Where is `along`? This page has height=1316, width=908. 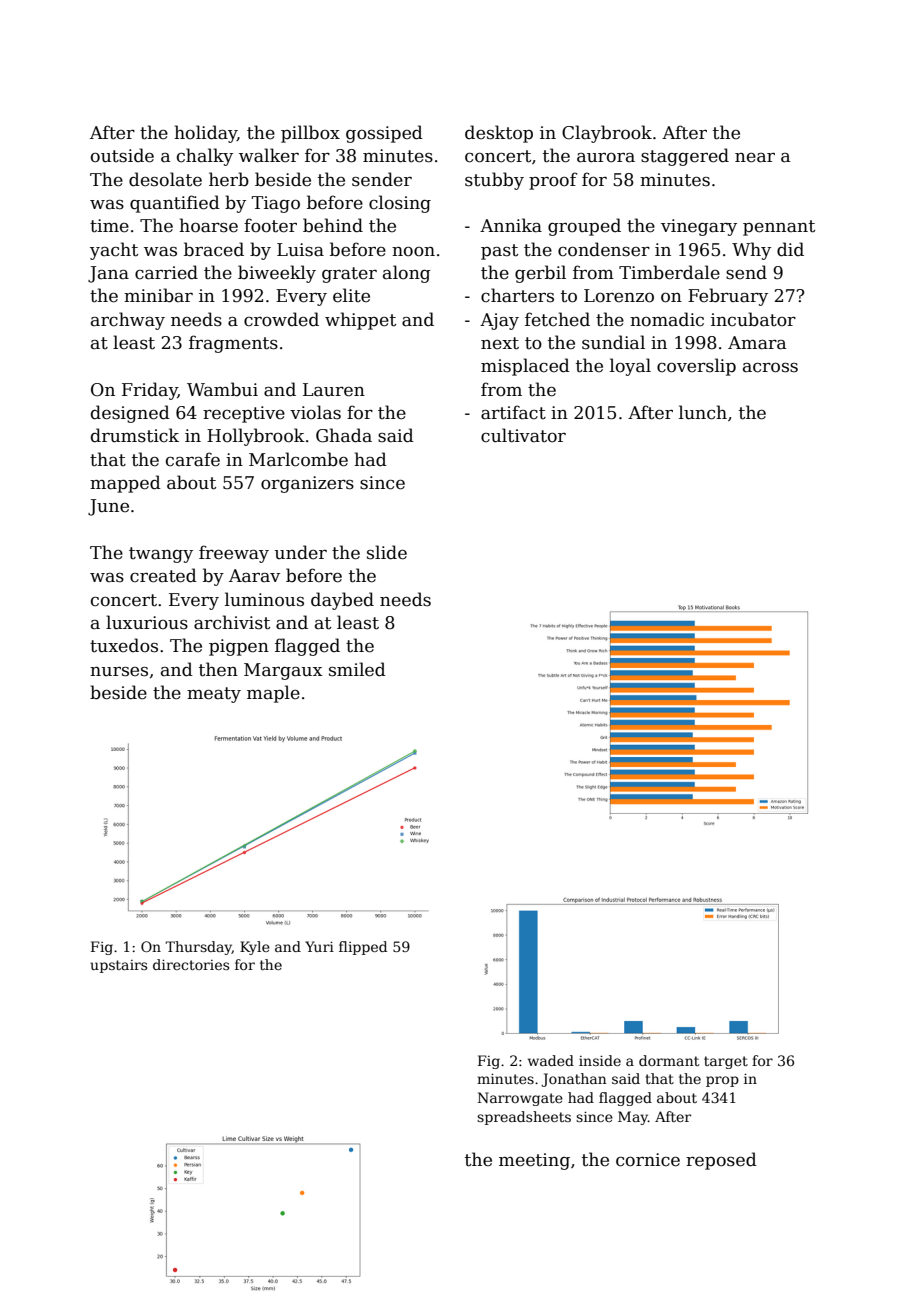
along is located at coordinates (407, 274).
